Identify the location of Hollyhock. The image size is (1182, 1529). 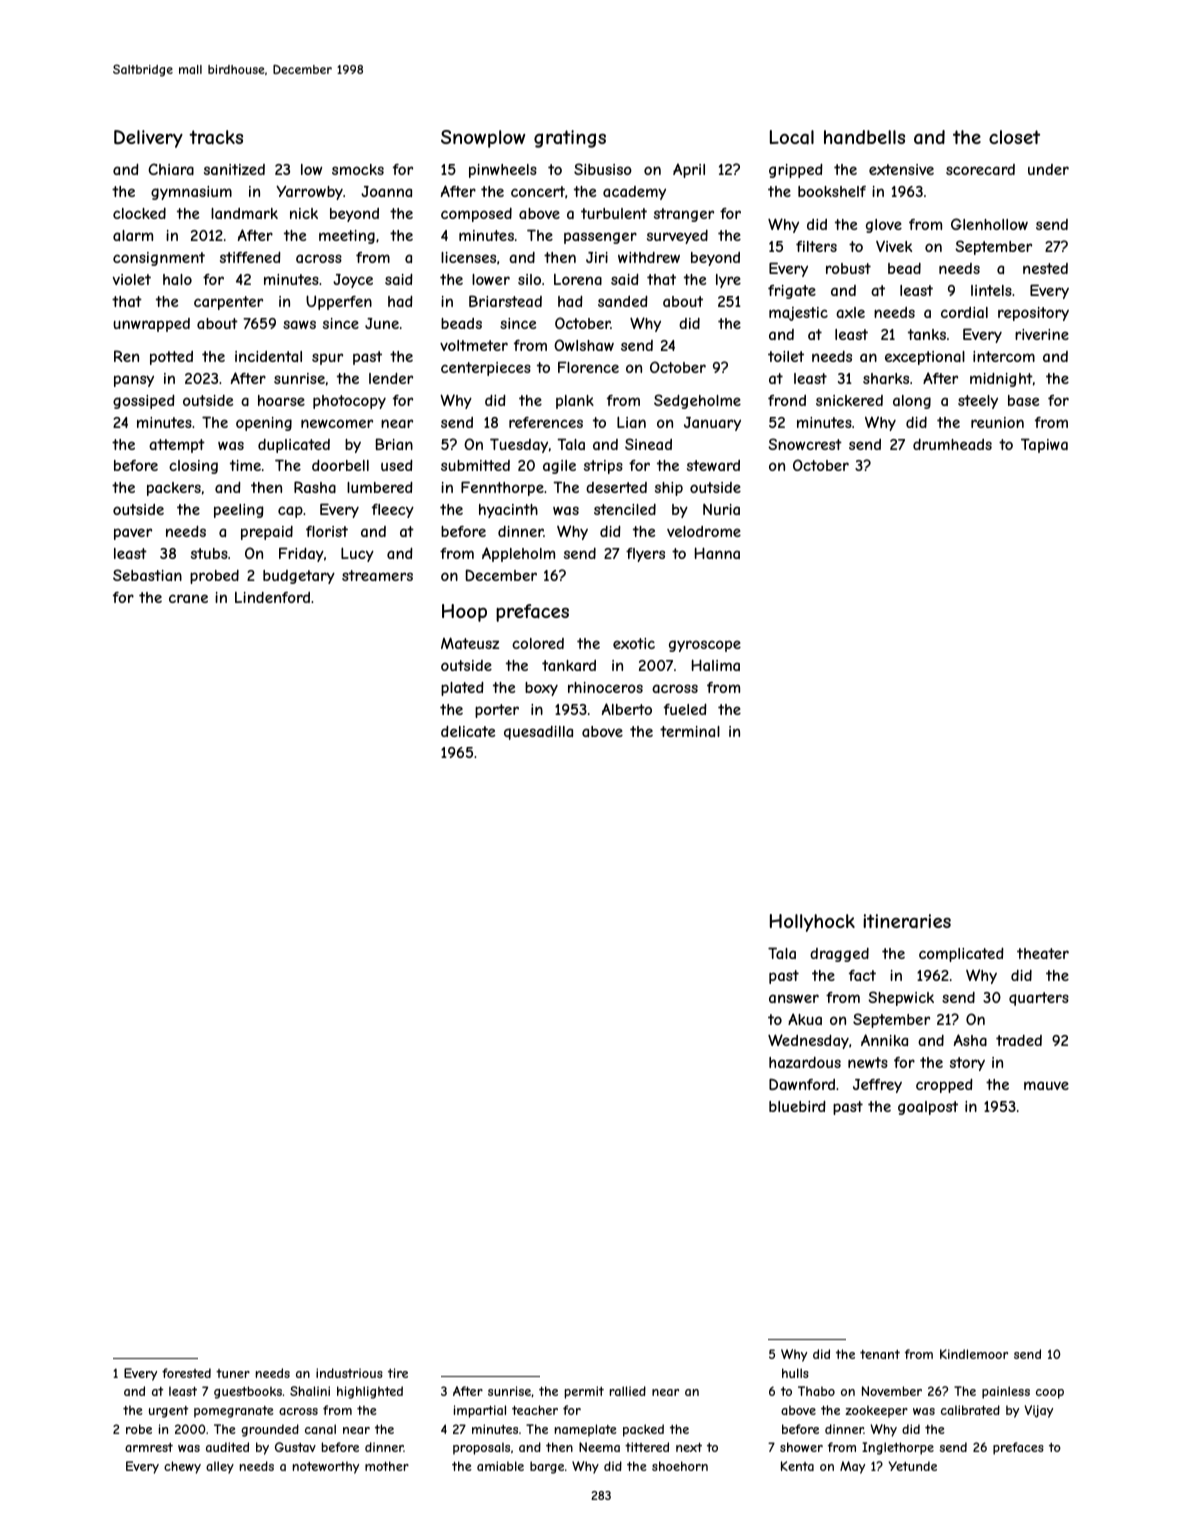
(812, 923).
